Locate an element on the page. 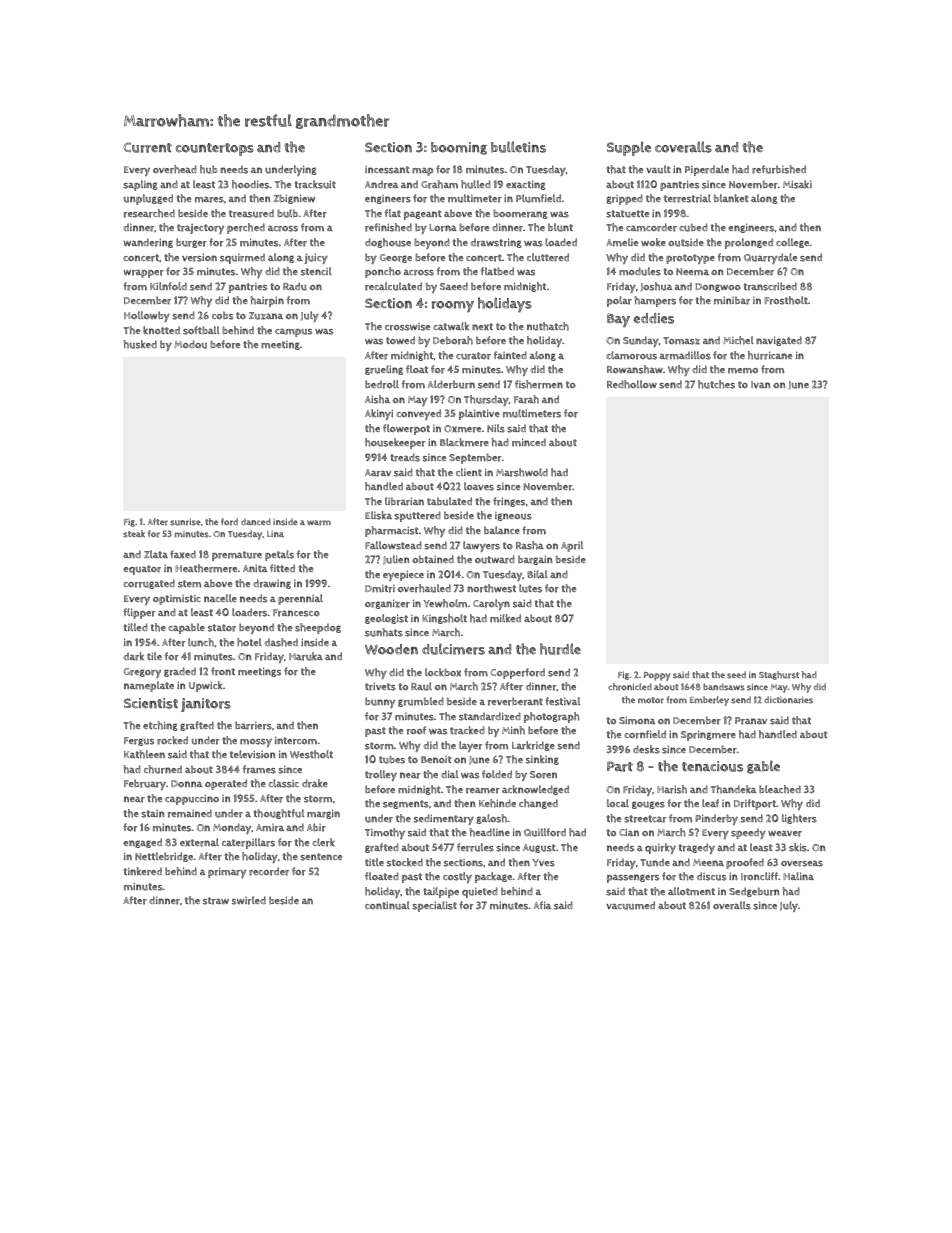 Image resolution: width=952 pixels, height=1233 pixels. seed is located at coordinates (736, 675).
